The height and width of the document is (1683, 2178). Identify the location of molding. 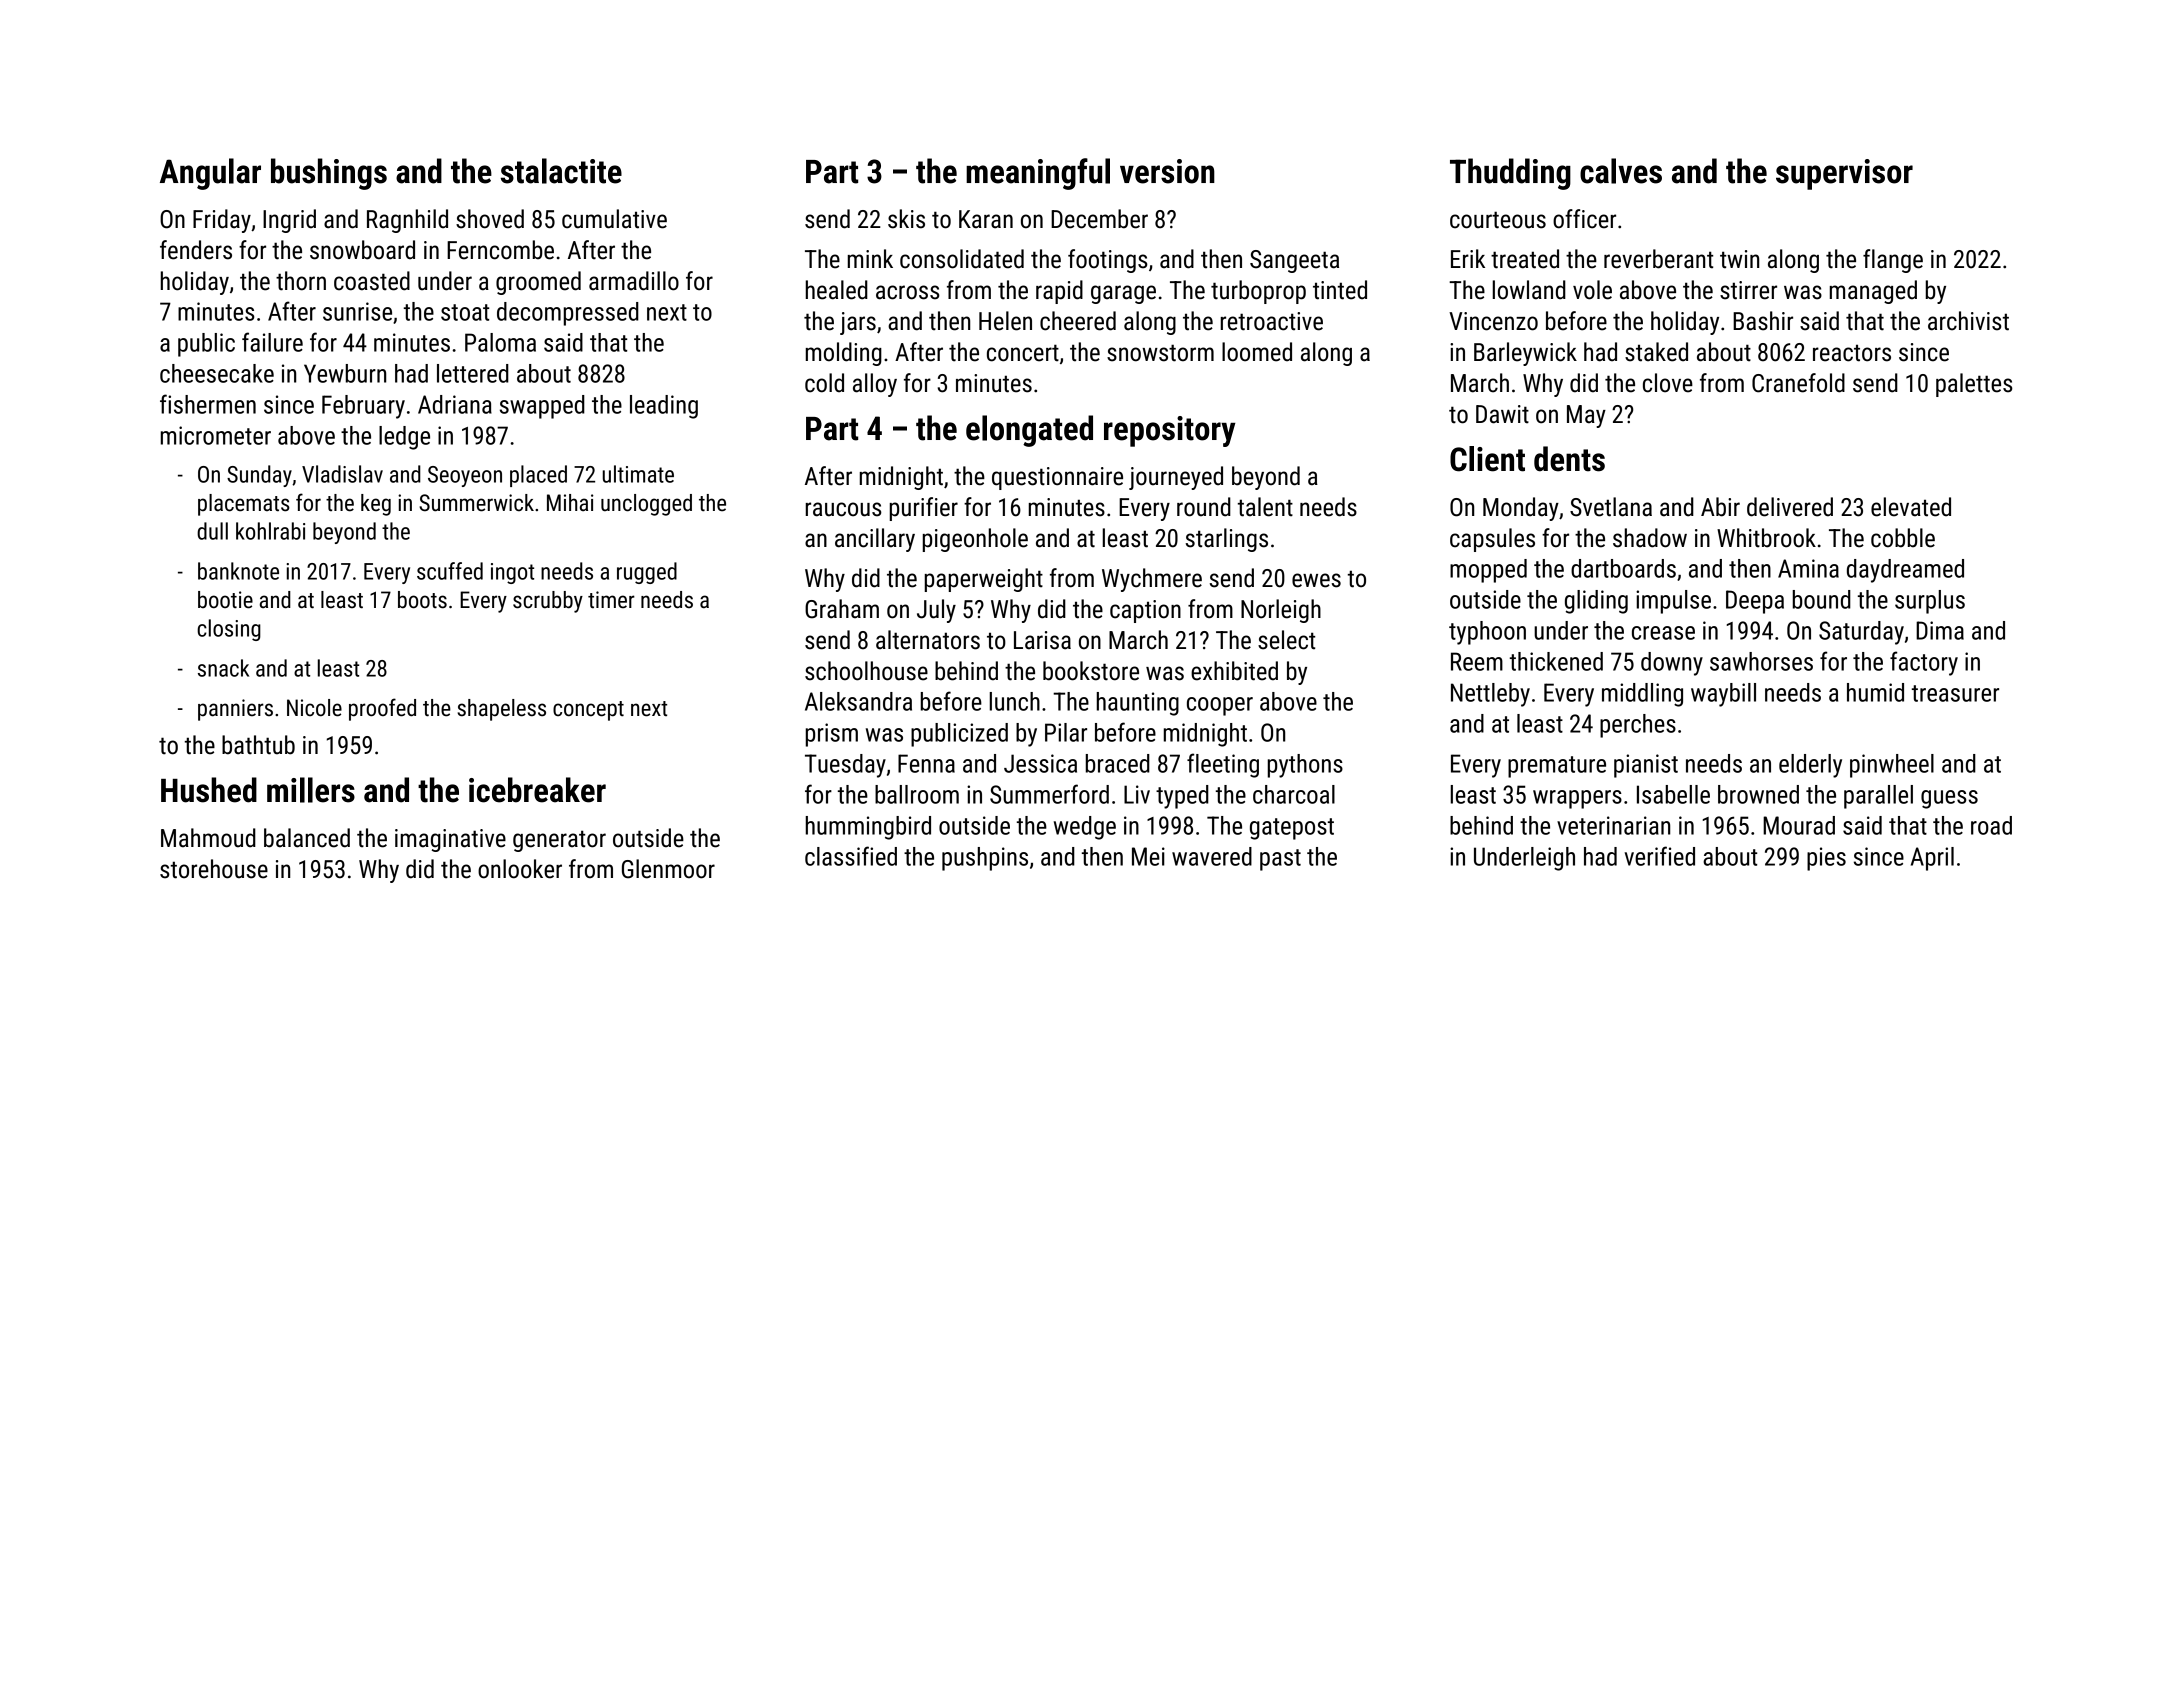
(844, 354).
